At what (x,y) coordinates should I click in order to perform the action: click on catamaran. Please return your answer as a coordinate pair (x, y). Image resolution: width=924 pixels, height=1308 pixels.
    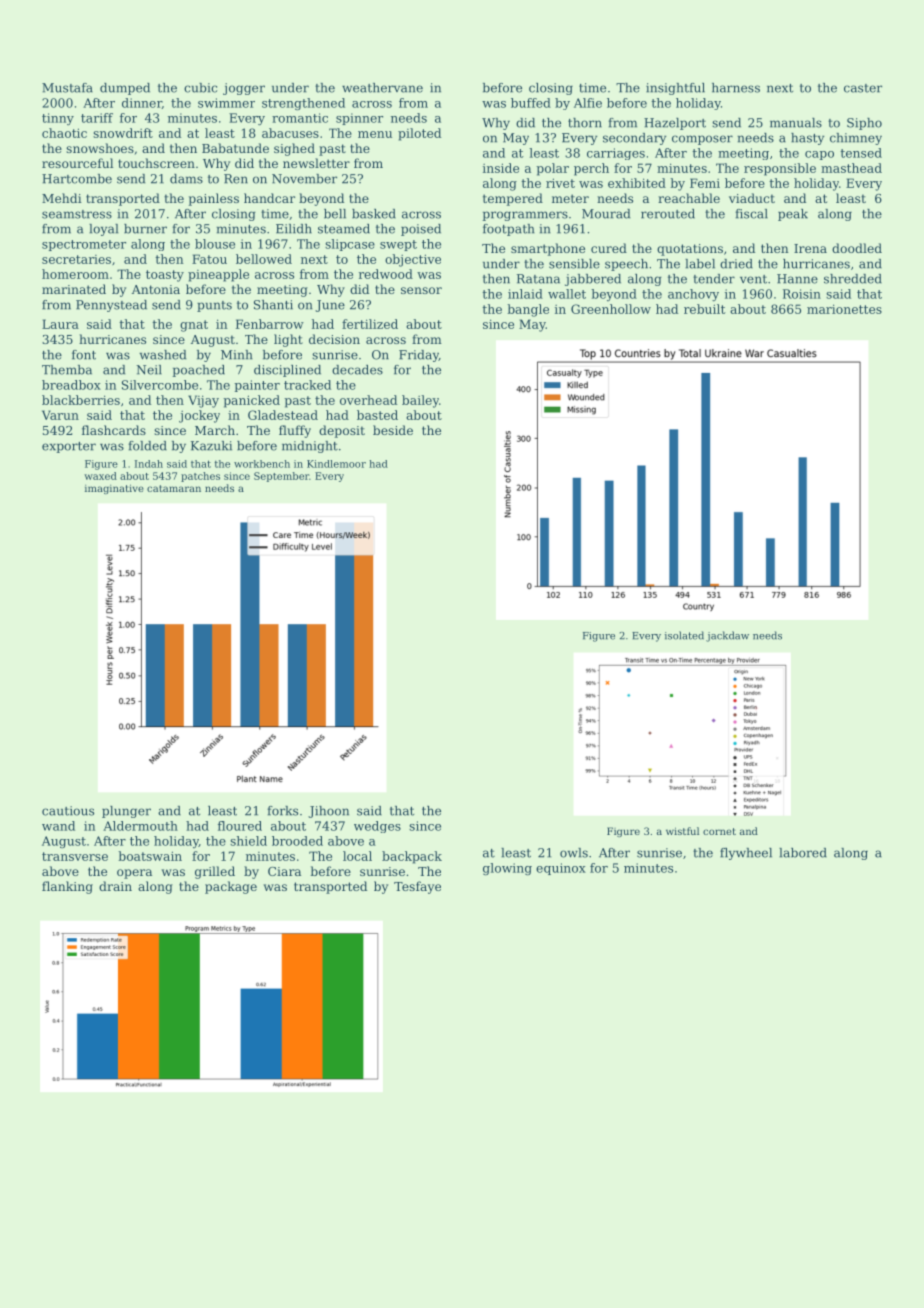
    Looking at the image, I should click on (174, 488).
